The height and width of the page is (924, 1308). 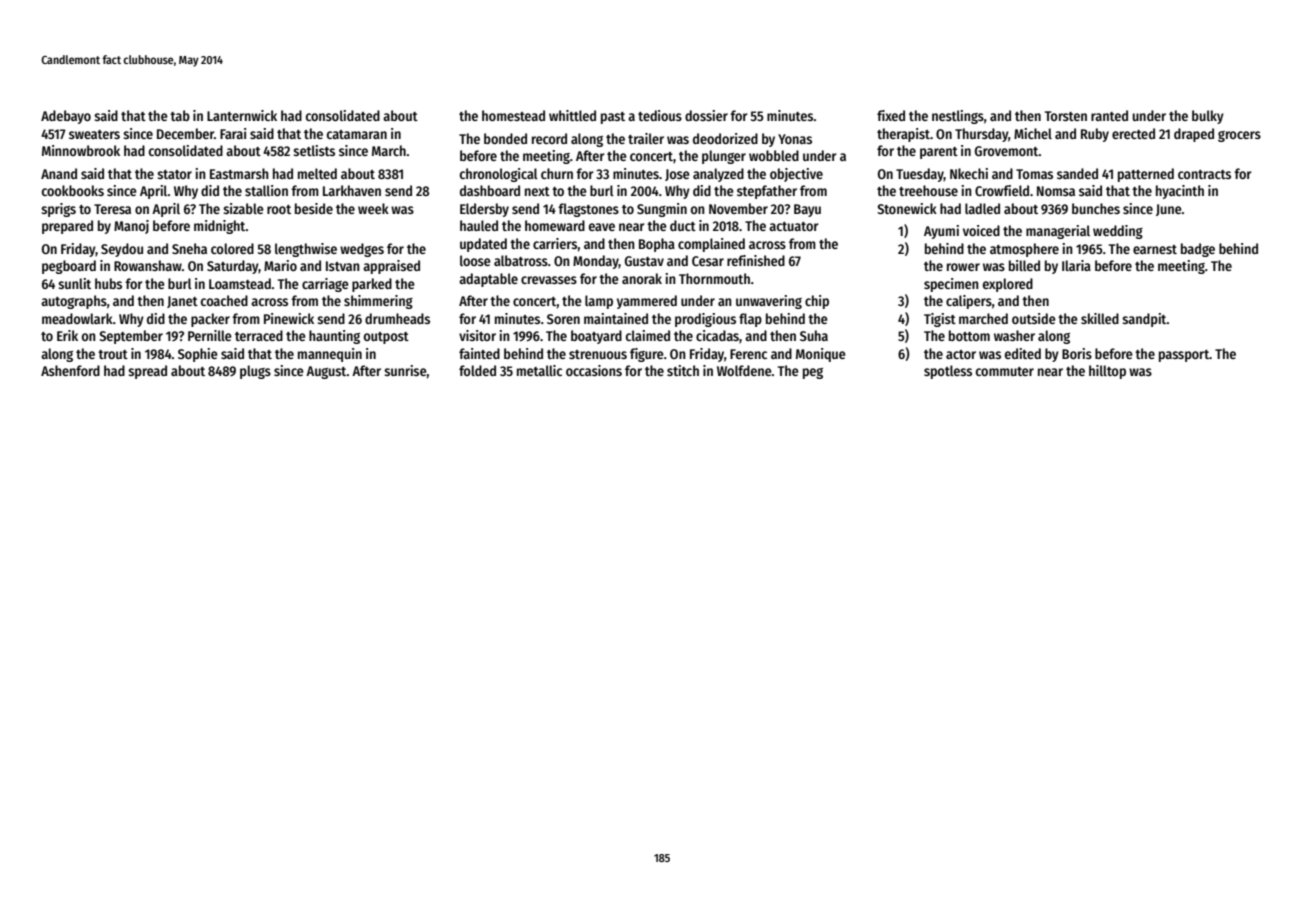 What do you see at coordinates (1056, 191) in the page?
I see `Nomsa` at bounding box center [1056, 191].
